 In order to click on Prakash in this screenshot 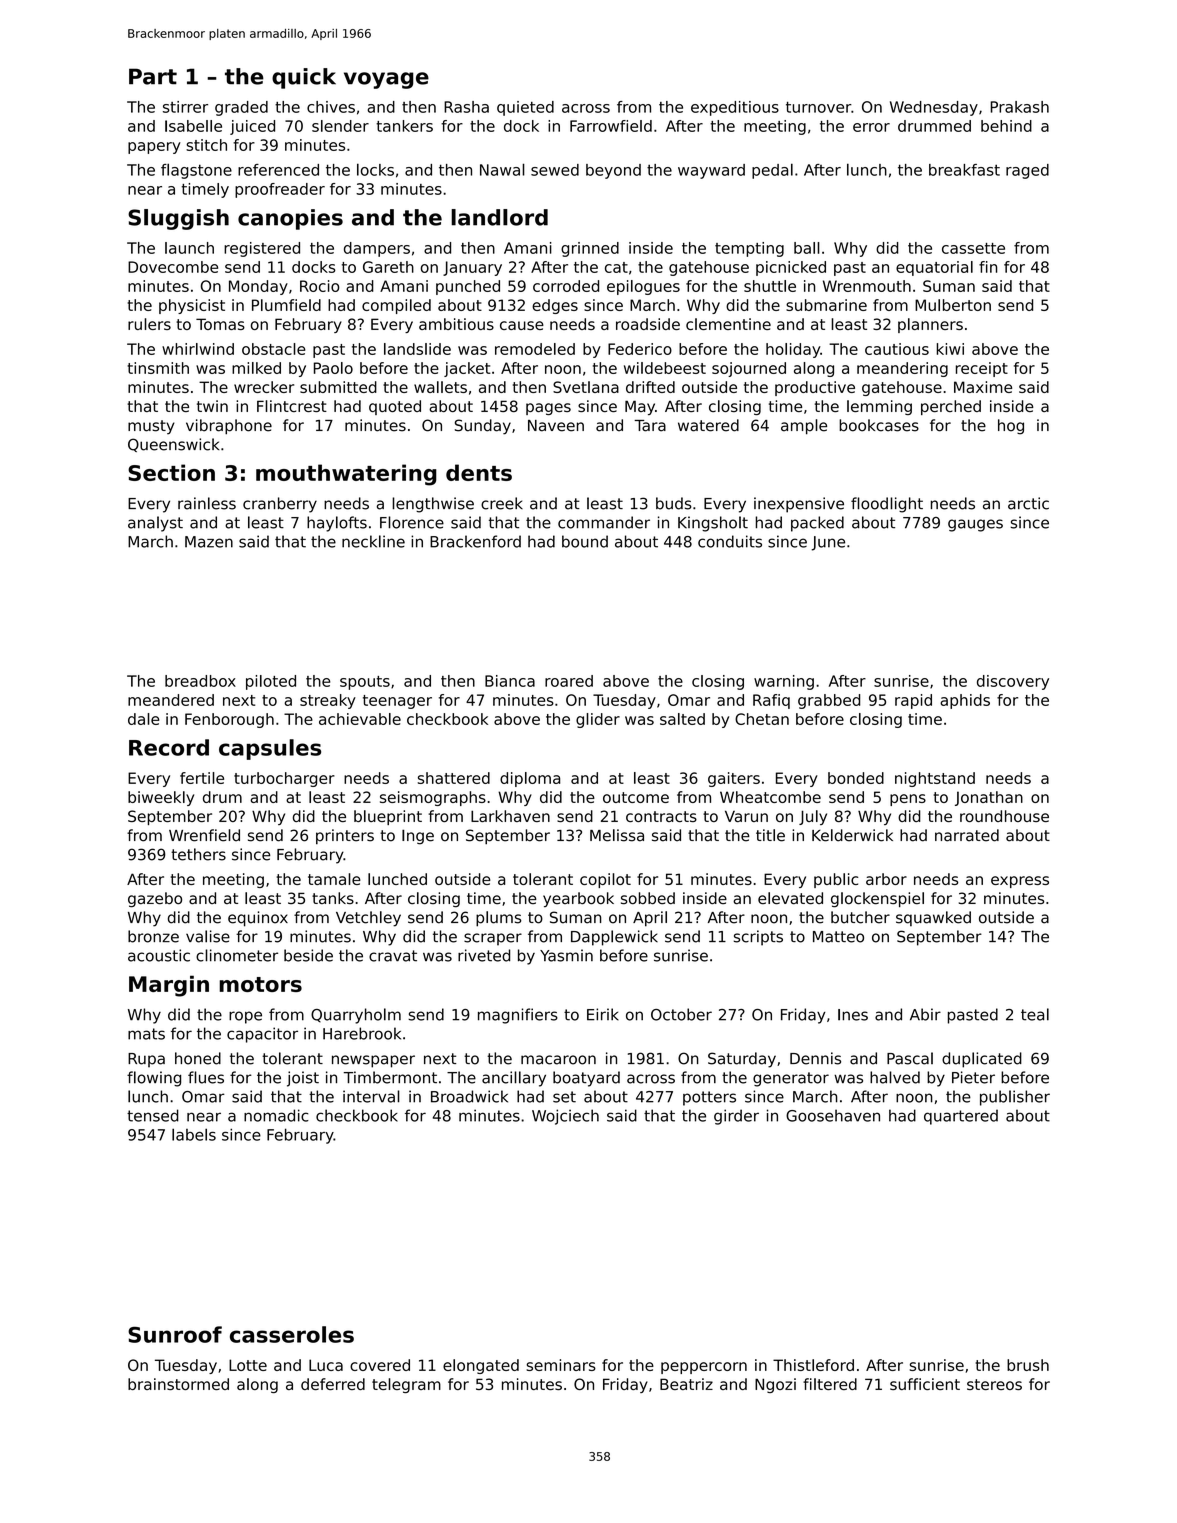, I will do `click(1020, 107)`.
